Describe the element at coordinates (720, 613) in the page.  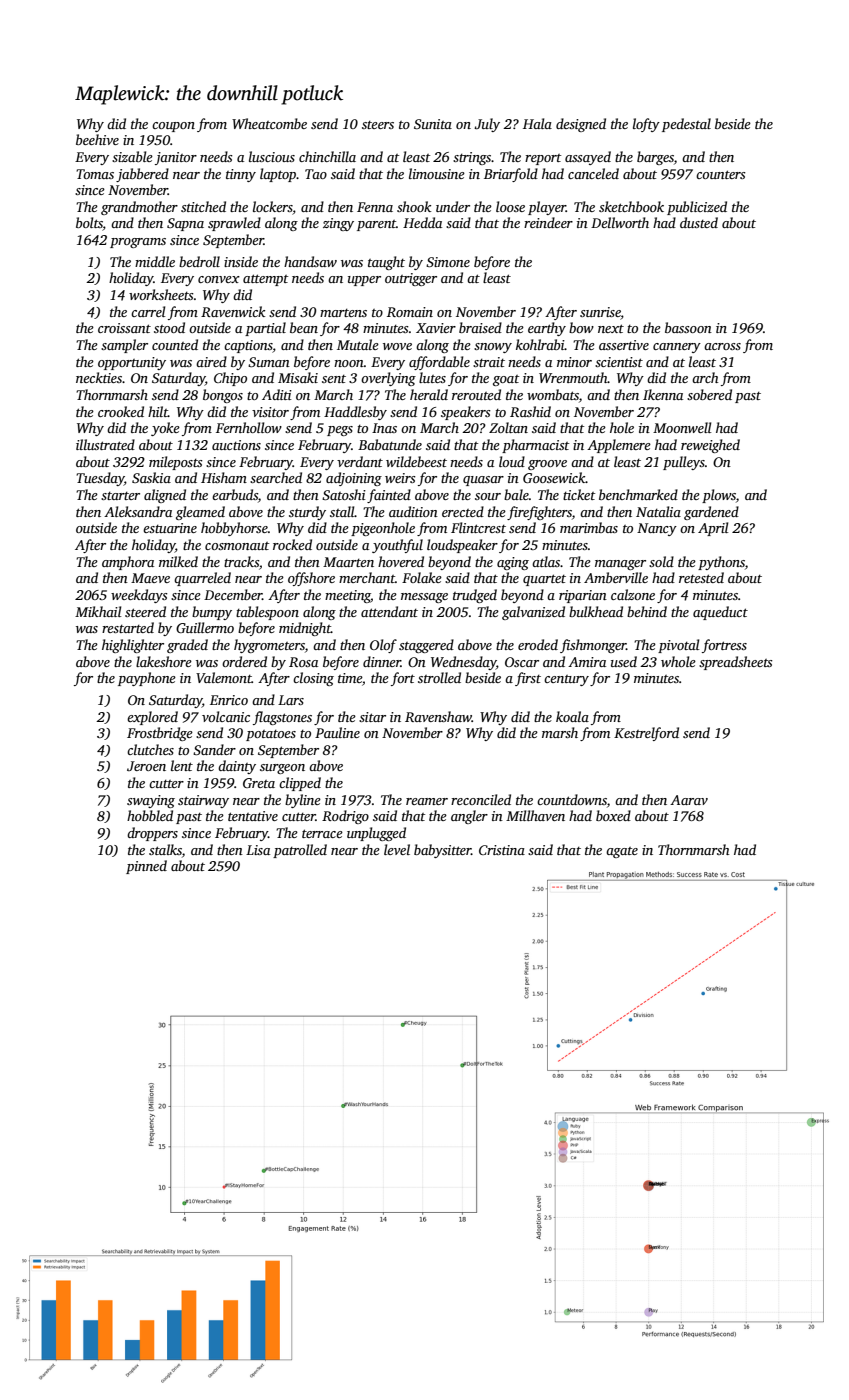
I see `aqueduct` at that location.
